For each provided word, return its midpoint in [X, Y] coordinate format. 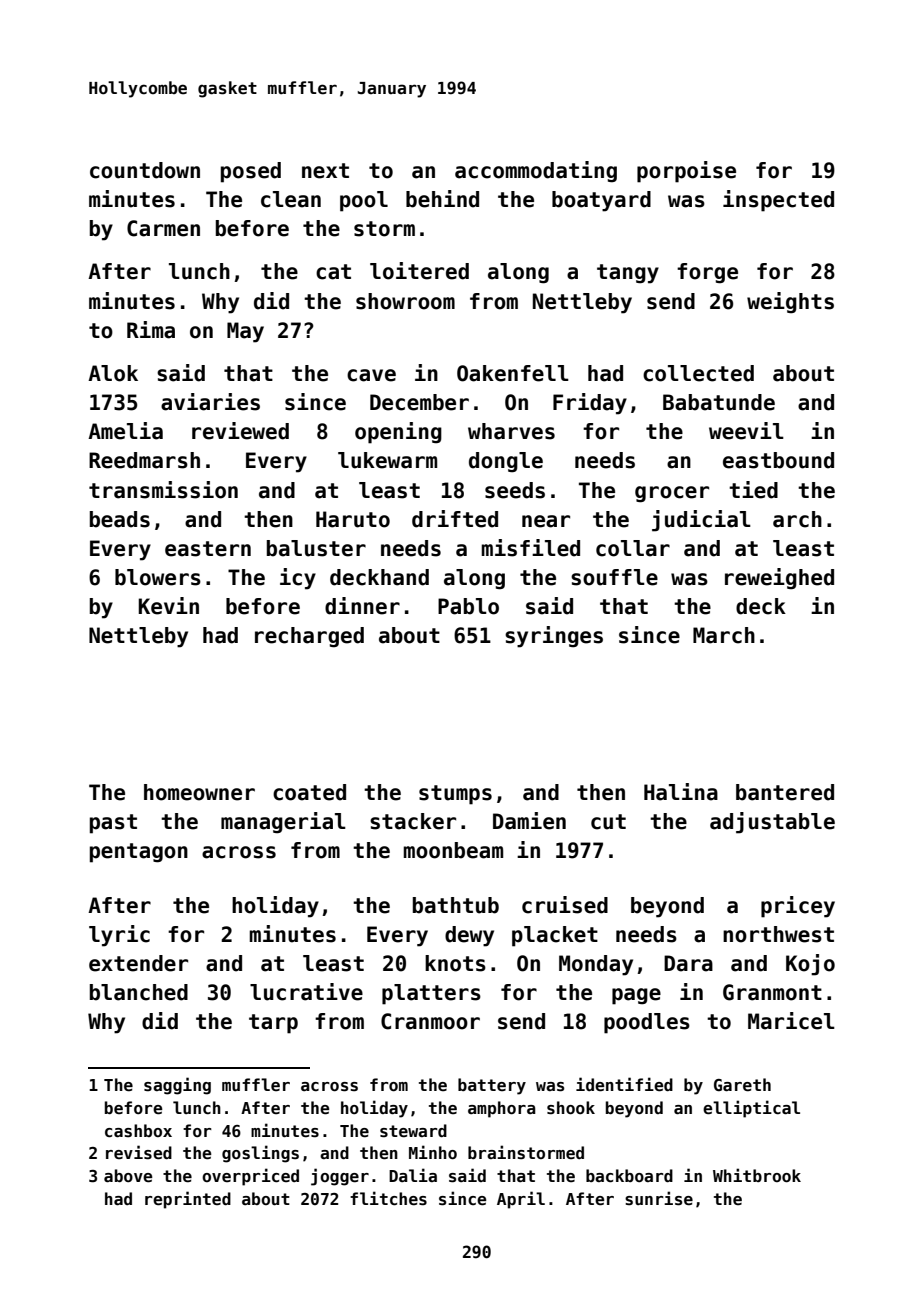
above [128, 1176]
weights [790, 303]
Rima [151, 330]
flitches [388, 1198]
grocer [672, 494]
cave [371, 375]
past [113, 824]
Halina [681, 792]
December [419, 402]
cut [608, 822]
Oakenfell [513, 373]
